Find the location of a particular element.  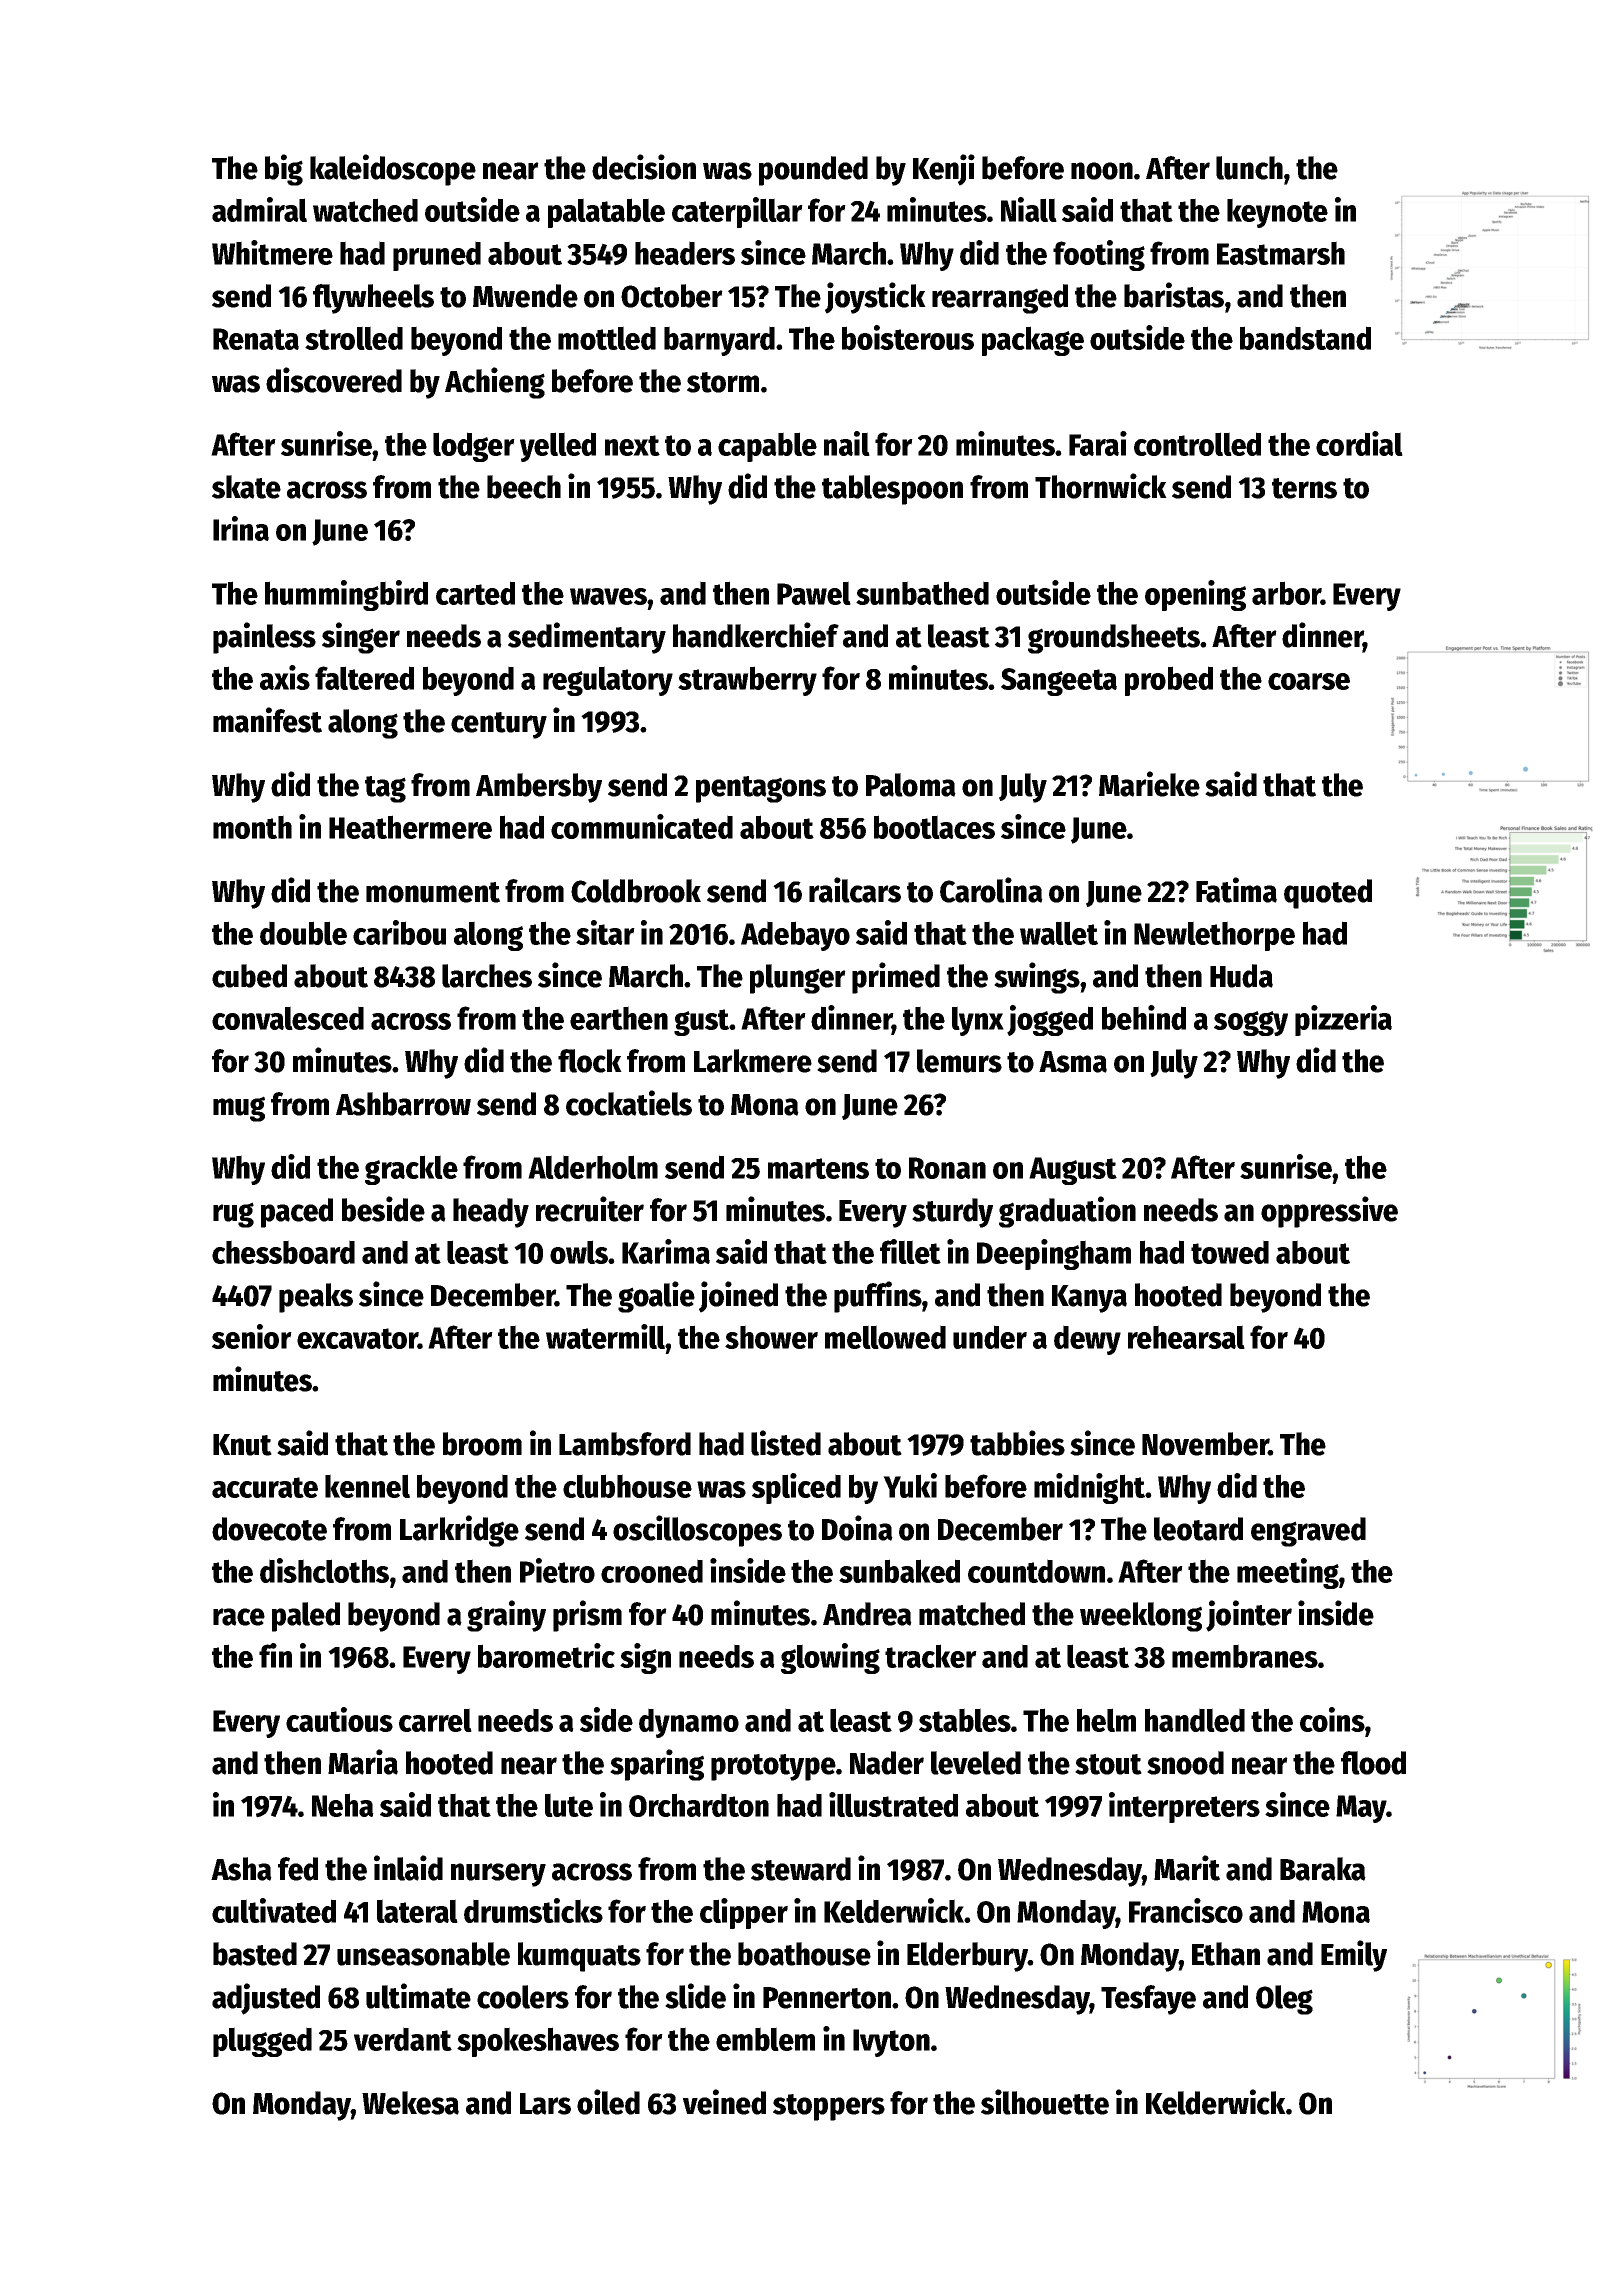

oiled is located at coordinates (608, 2102).
